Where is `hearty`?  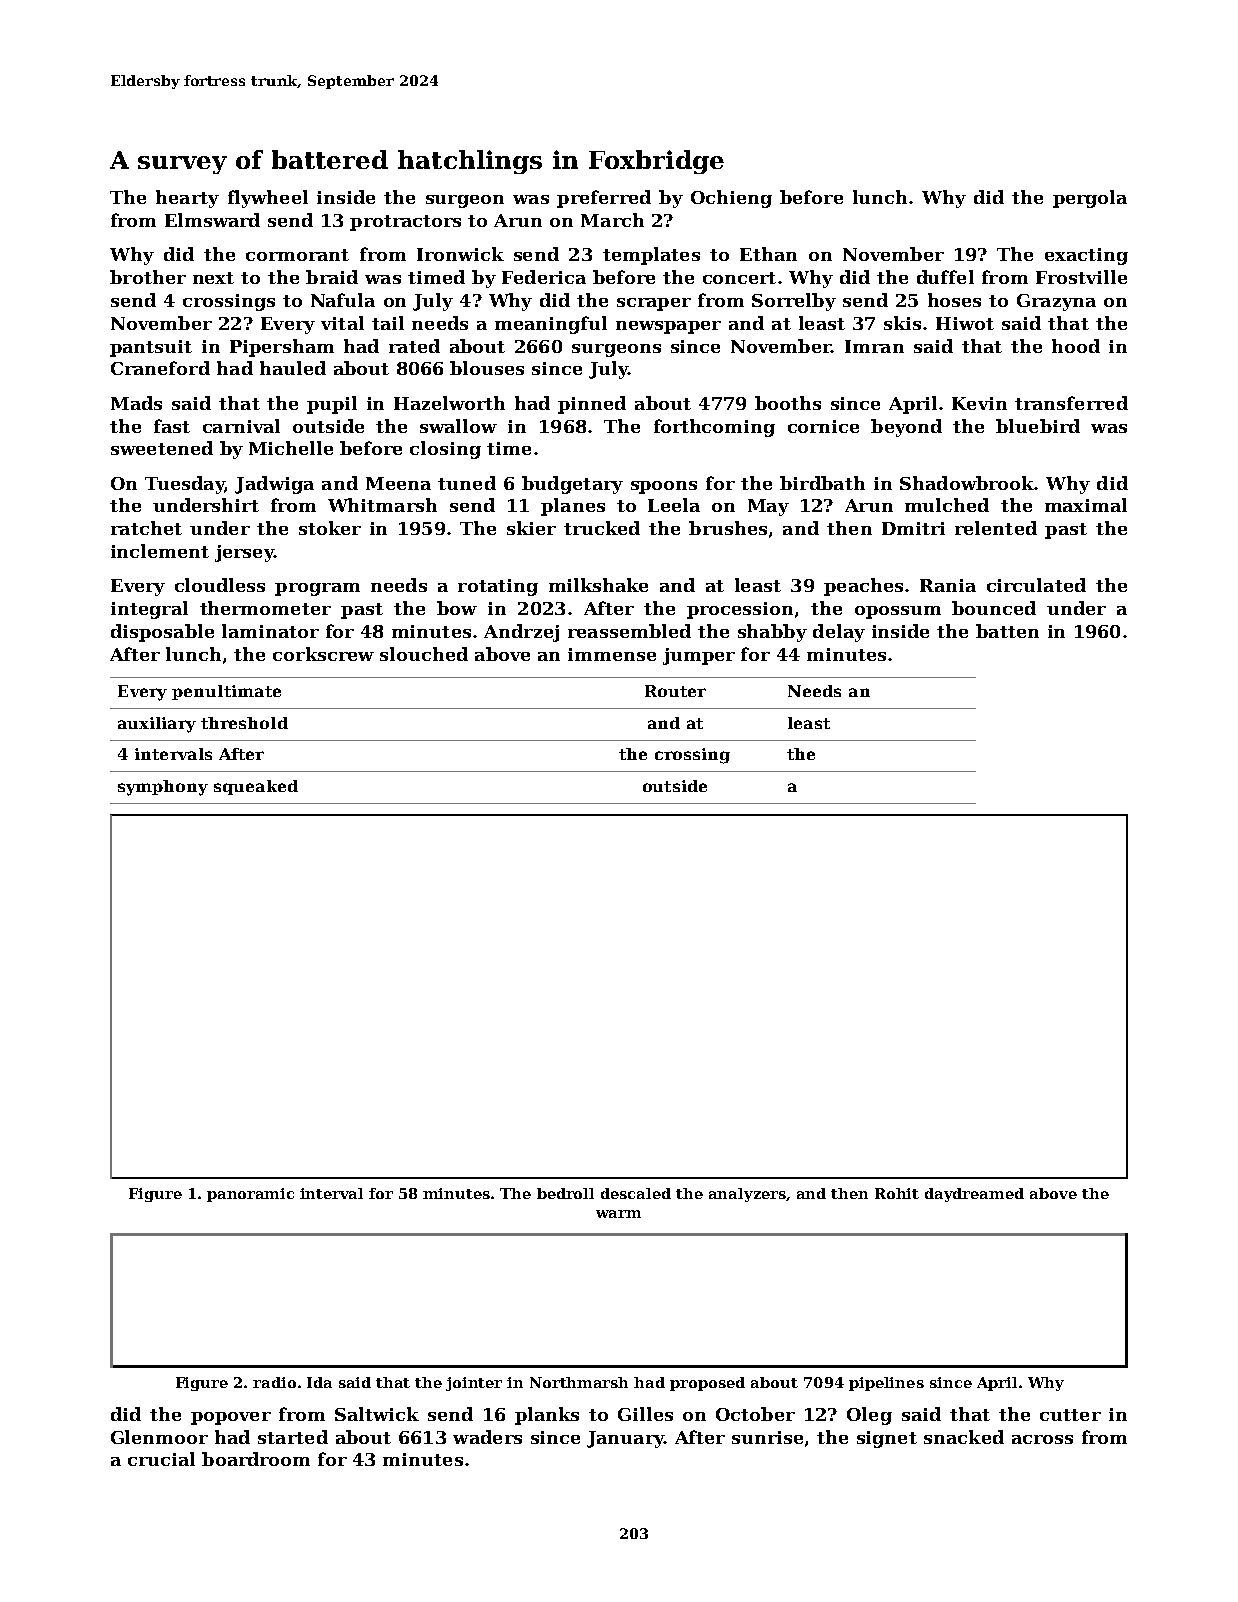
hearty is located at coordinates (187, 199).
